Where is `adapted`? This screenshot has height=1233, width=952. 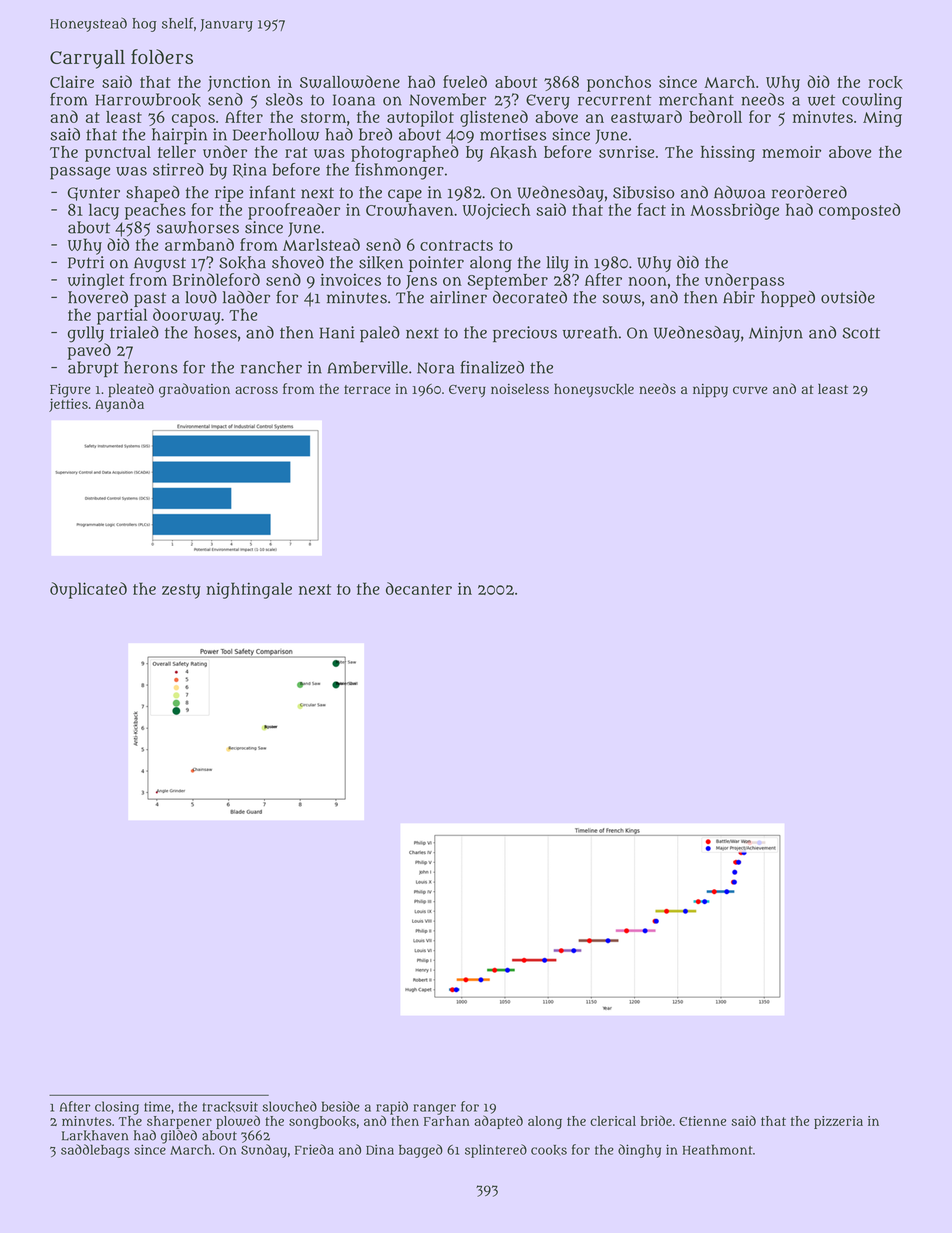
adapted is located at coordinates (498, 1122).
